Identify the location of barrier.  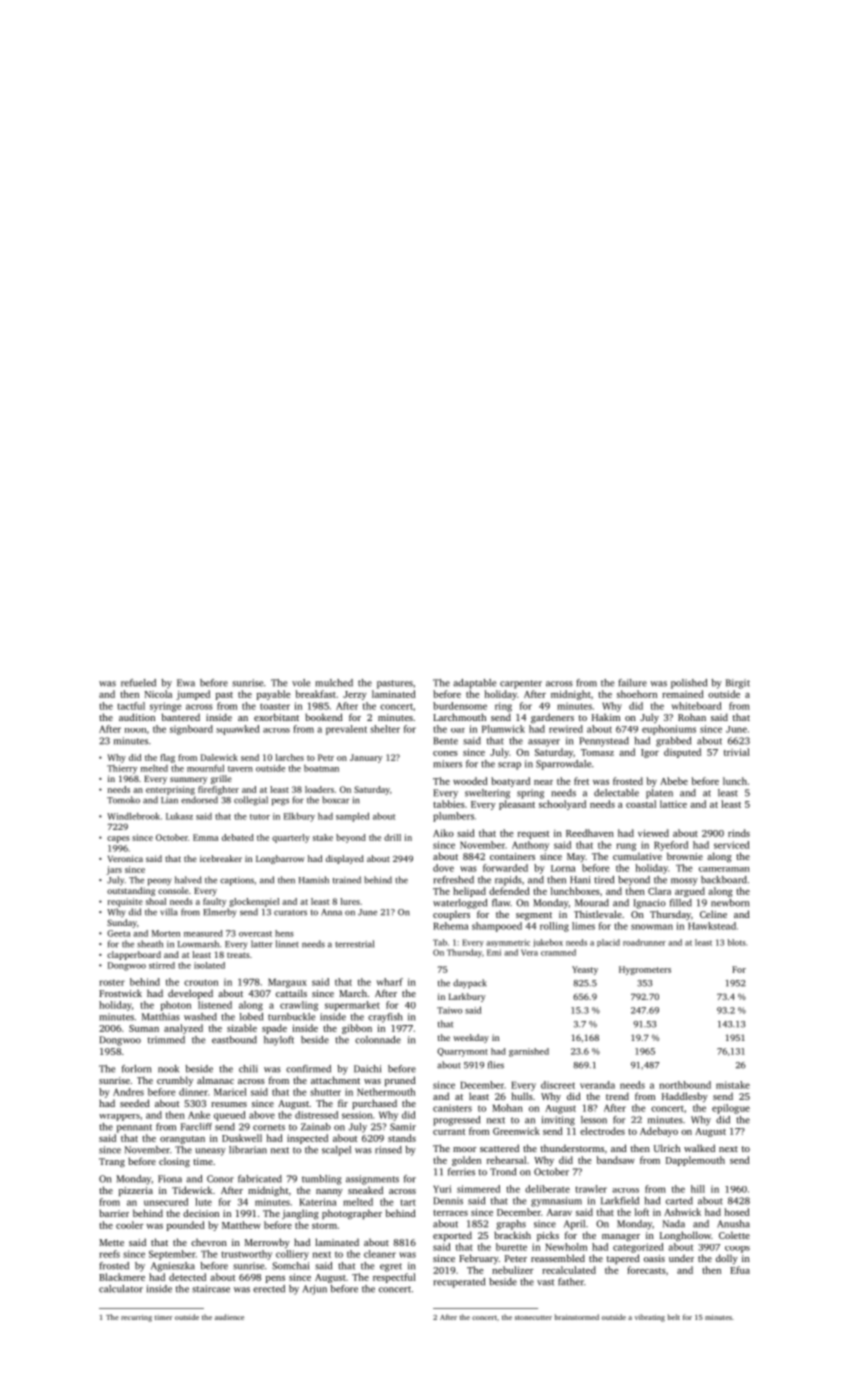
(114, 1213).
